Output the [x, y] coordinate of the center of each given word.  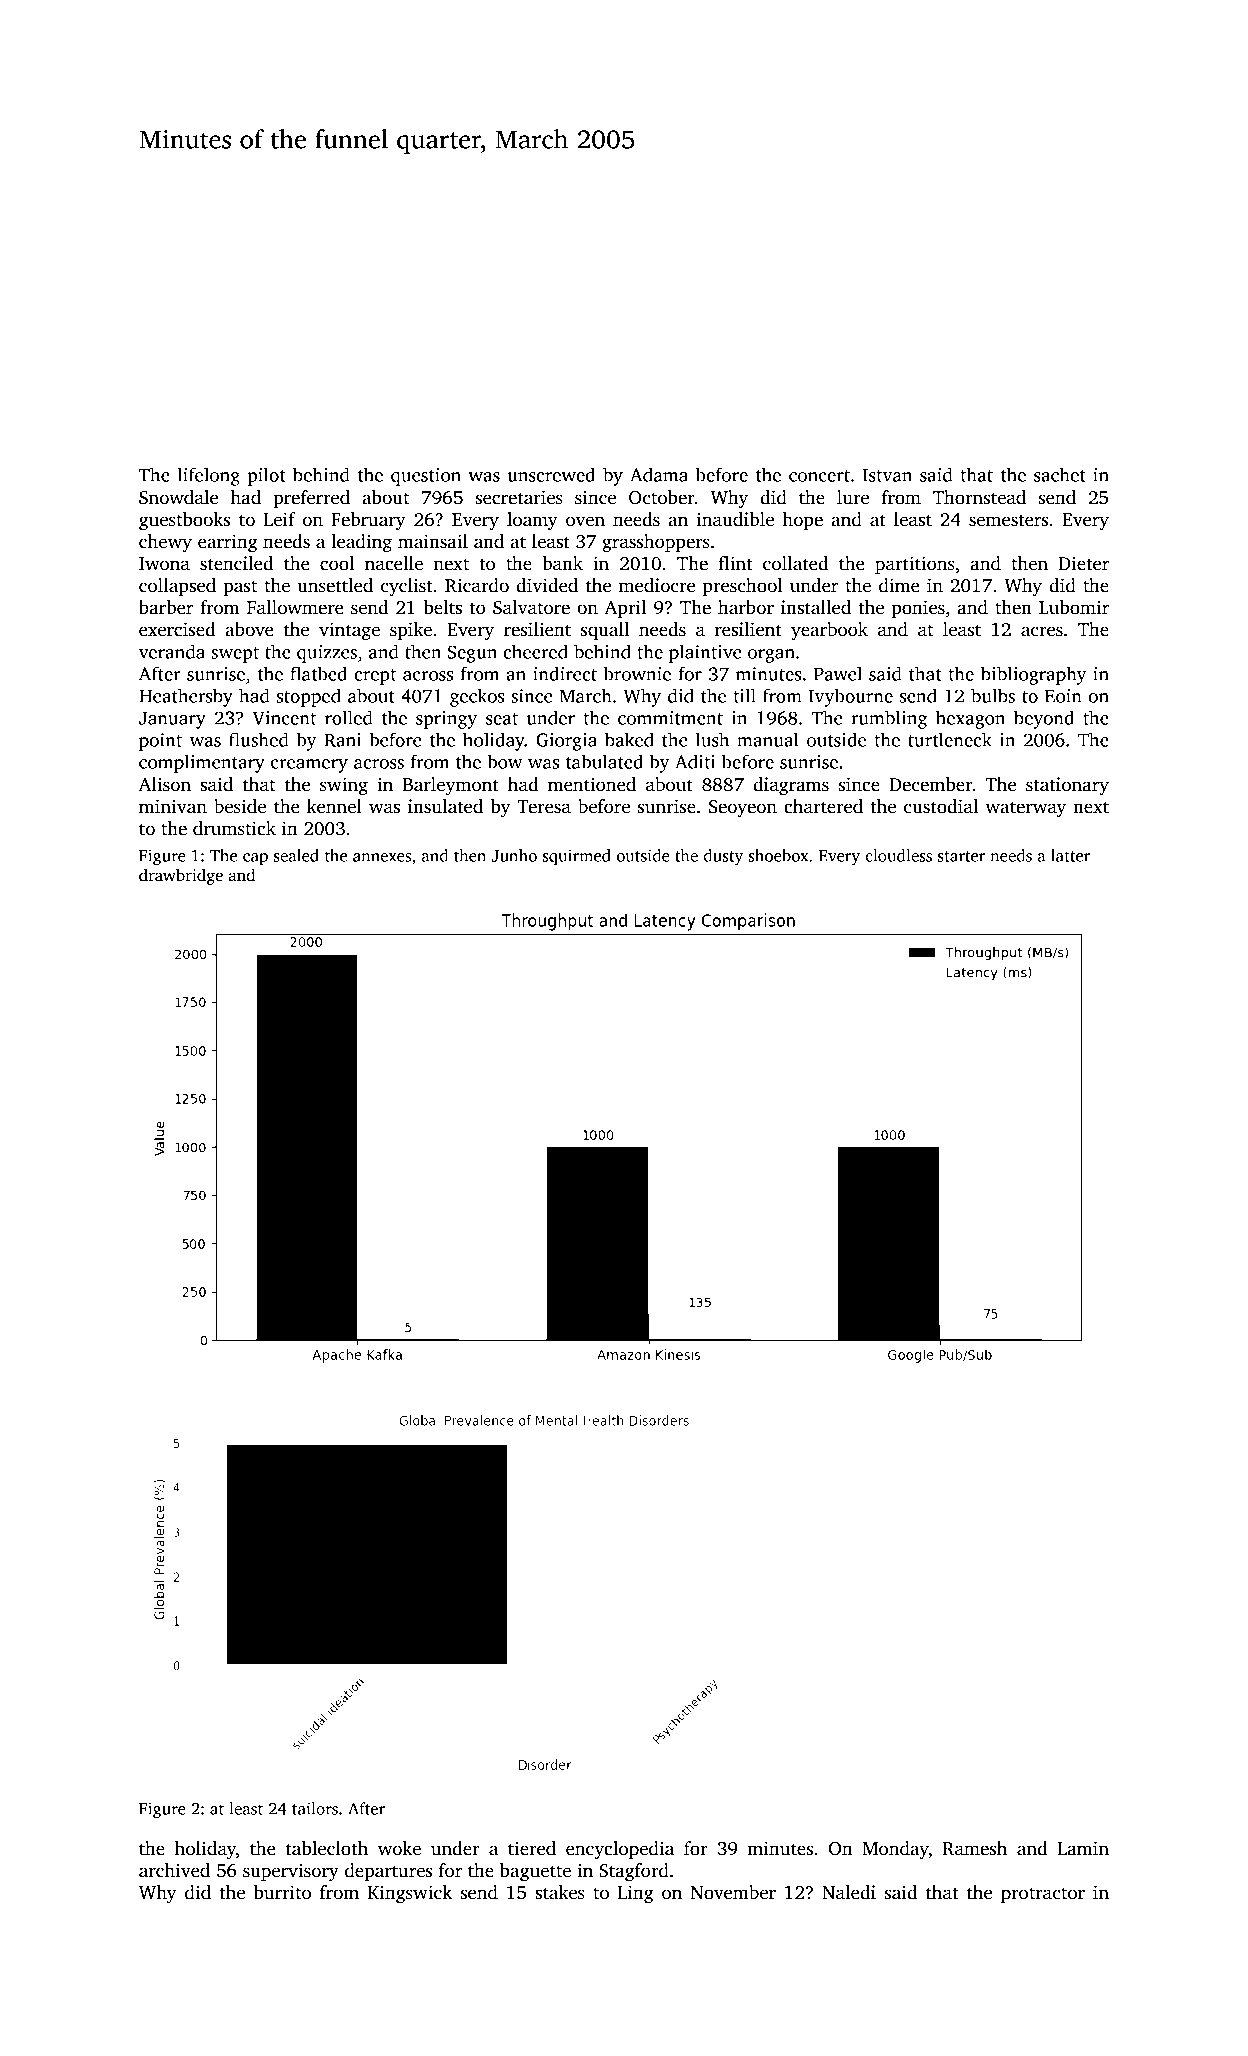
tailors [315, 1808]
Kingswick [410, 1894]
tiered [532, 1848]
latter [1070, 855]
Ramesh [975, 1848]
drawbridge [181, 876]
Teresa [544, 807]
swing [344, 786]
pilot [266, 476]
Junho [514, 855]
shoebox [778, 855]
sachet [1060, 474]
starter [961, 856]
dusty [723, 857]
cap [255, 859]
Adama [659, 474]
